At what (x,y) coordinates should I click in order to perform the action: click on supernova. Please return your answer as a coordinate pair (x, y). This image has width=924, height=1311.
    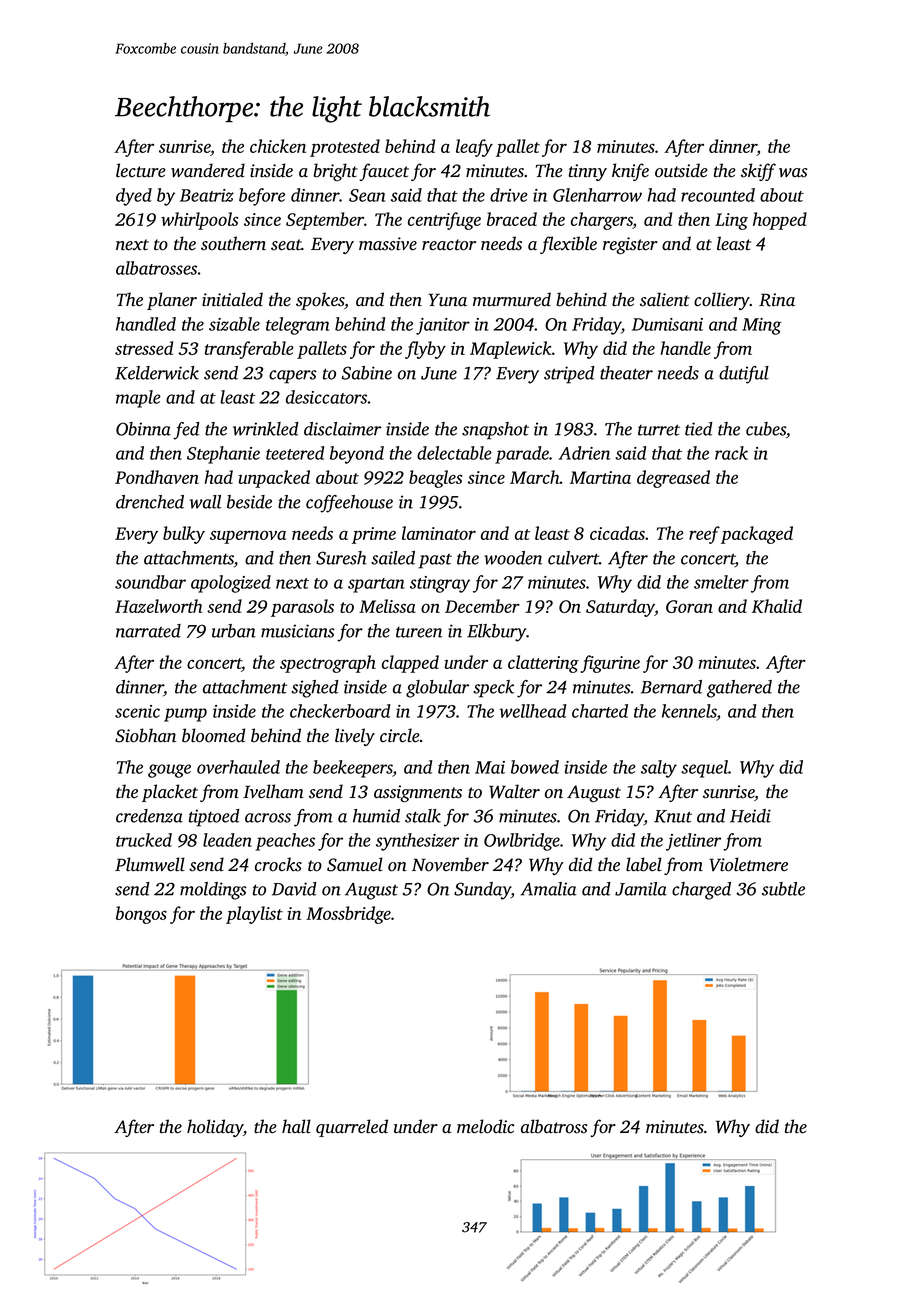
    Looking at the image, I should click on (248, 537).
